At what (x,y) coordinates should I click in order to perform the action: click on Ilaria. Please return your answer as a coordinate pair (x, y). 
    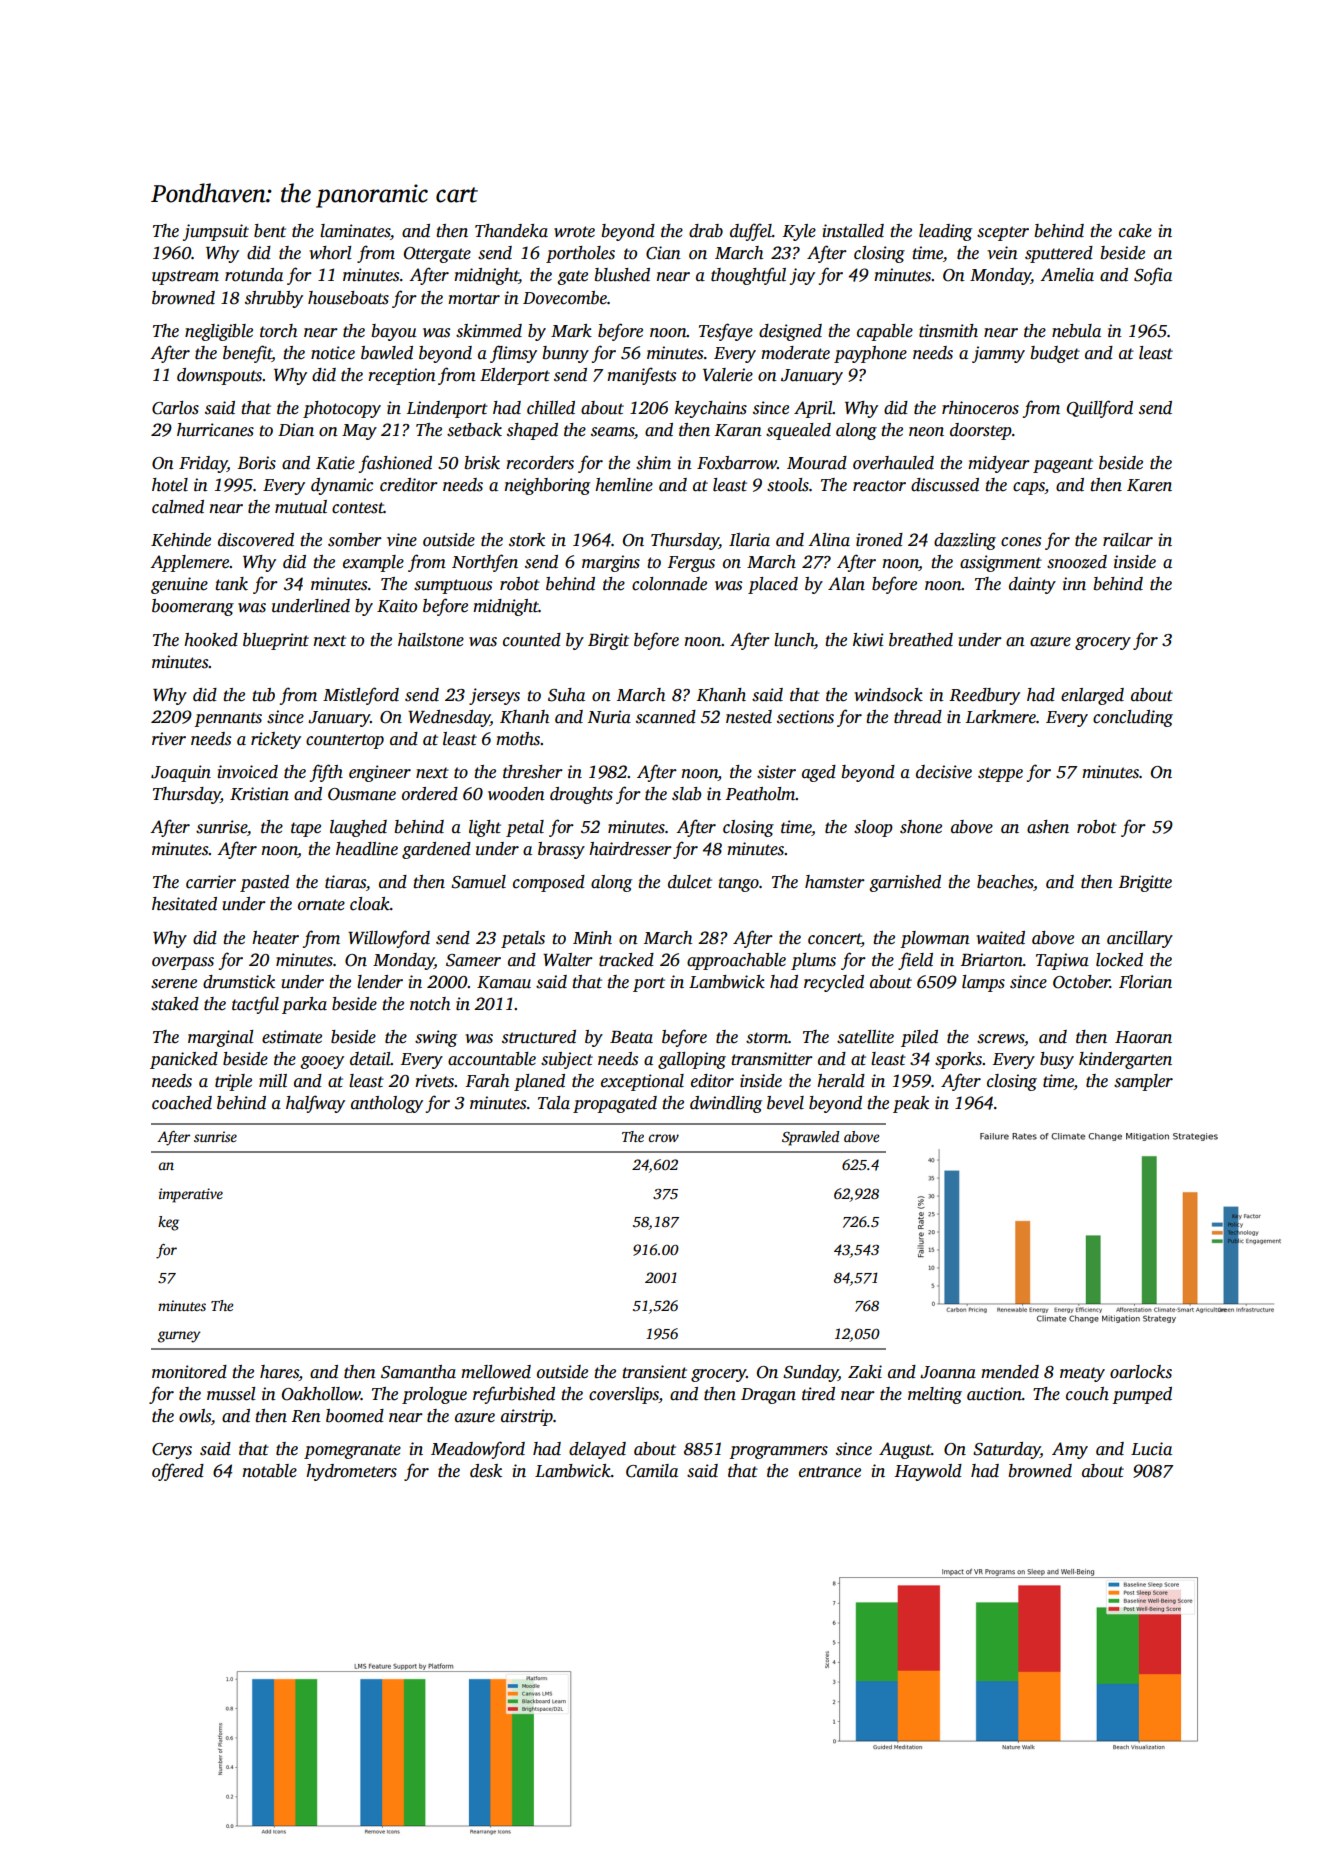
    Looking at the image, I should click on (749, 540).
